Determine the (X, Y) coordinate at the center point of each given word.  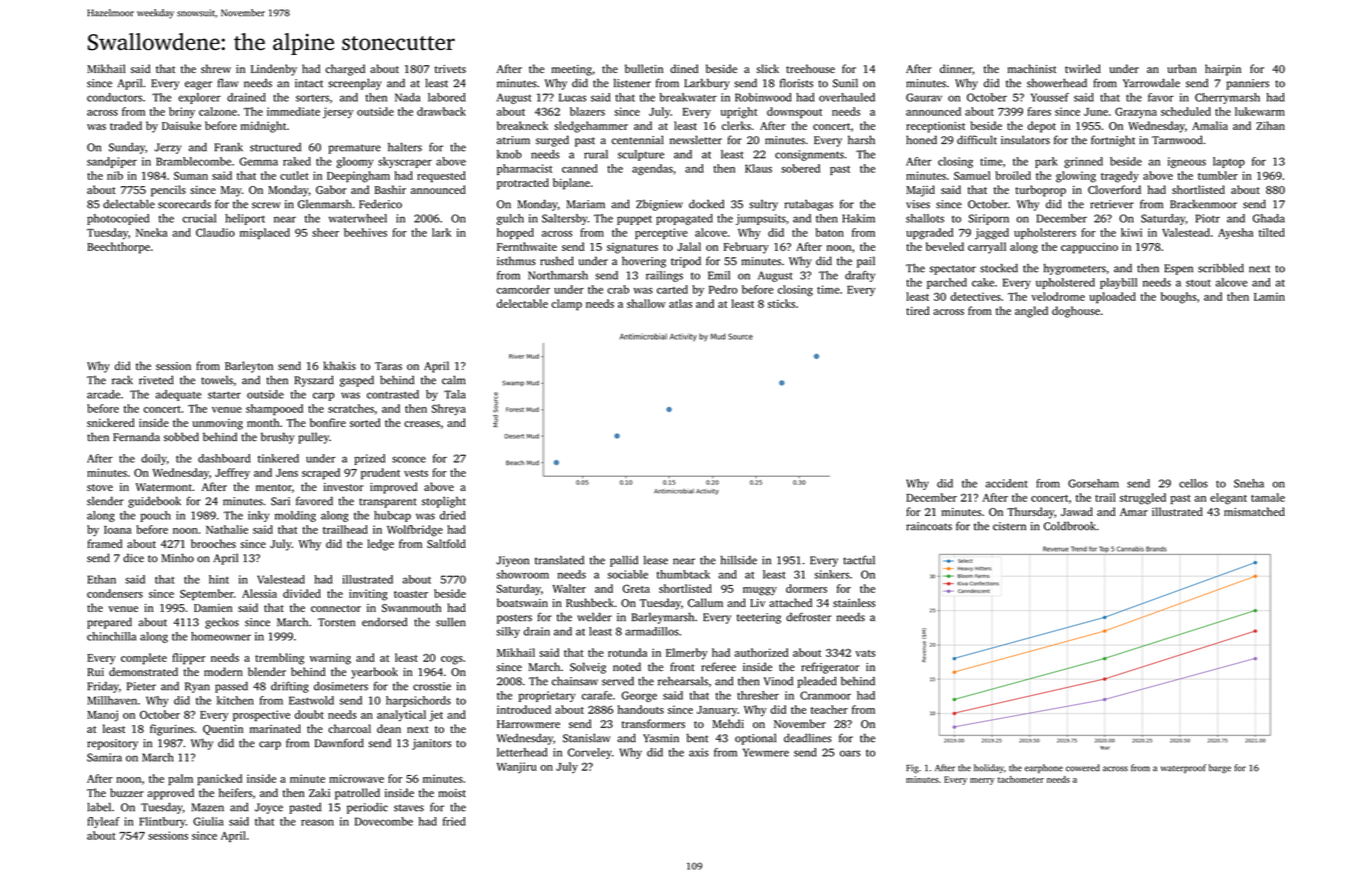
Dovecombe (384, 821)
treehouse (810, 68)
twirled (1083, 68)
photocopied (118, 219)
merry (982, 781)
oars (850, 753)
